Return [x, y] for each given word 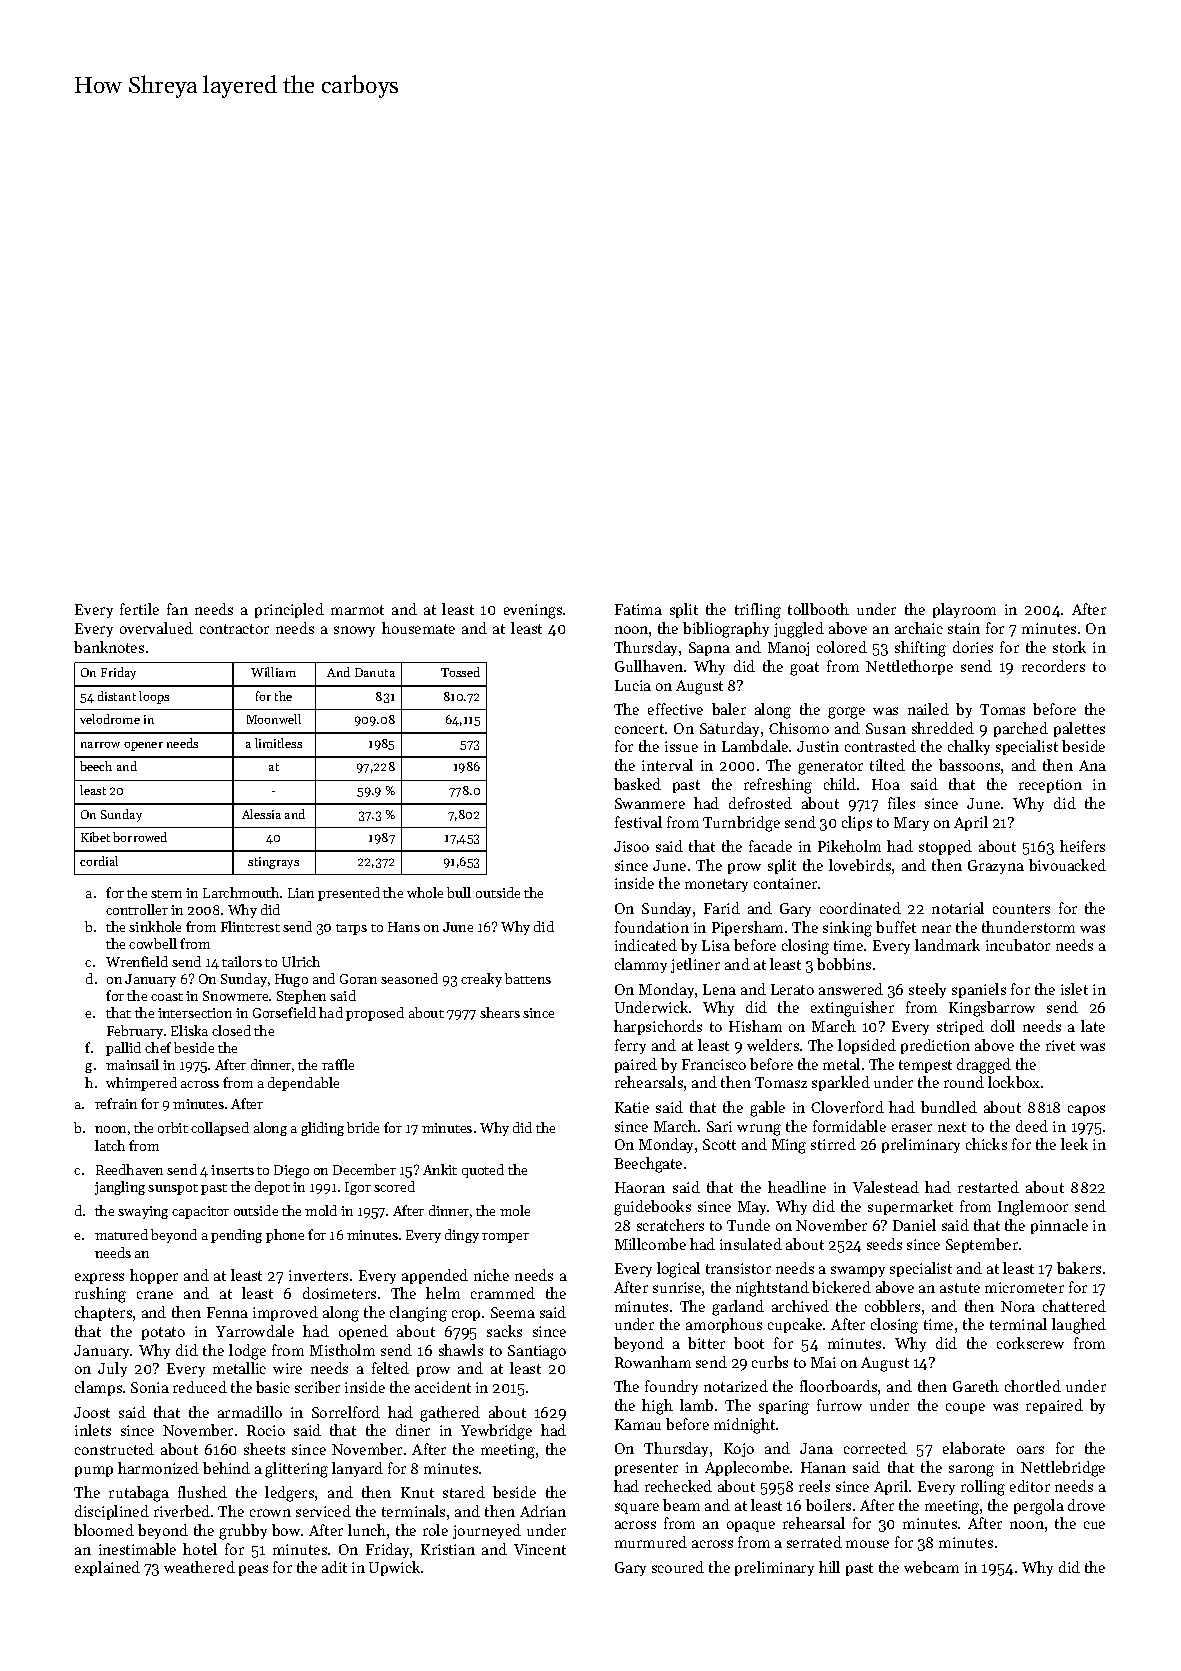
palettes [1079, 729]
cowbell [153, 943]
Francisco [714, 1064]
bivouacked [1067, 865]
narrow [100, 745]
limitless [278, 743]
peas [253, 1570]
